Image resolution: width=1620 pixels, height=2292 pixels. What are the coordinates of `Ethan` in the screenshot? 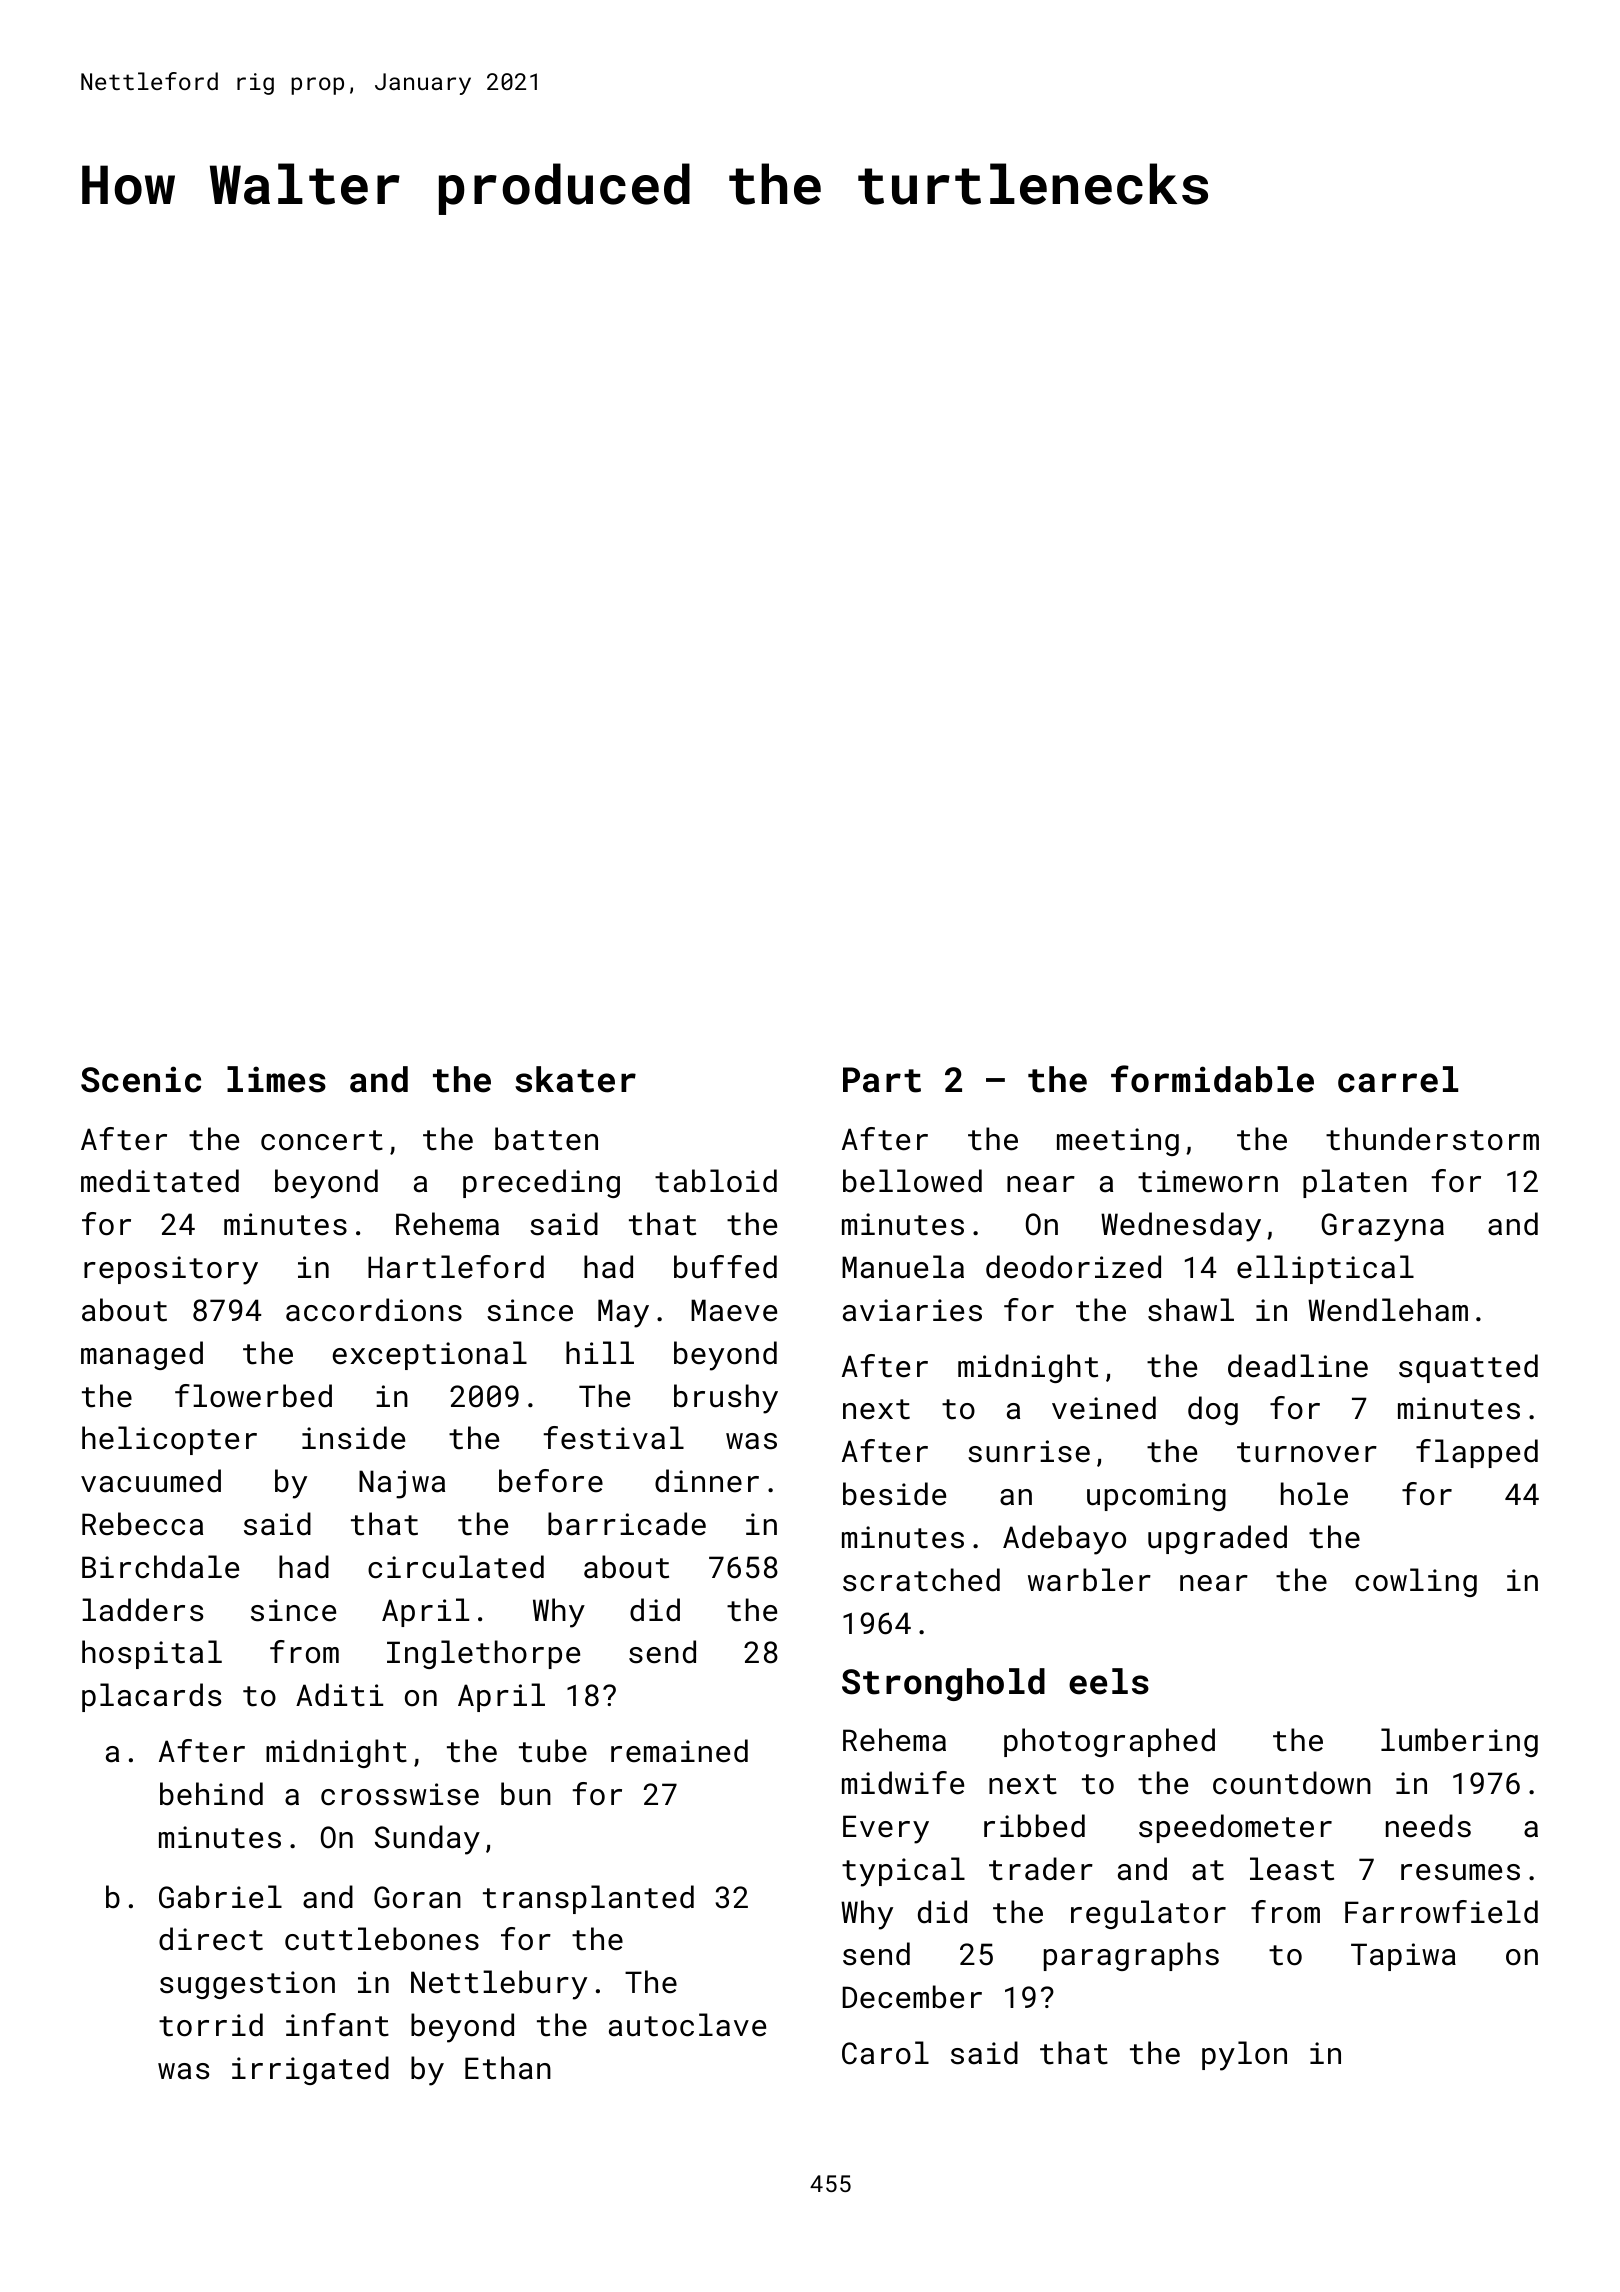 It's located at (508, 2068).
